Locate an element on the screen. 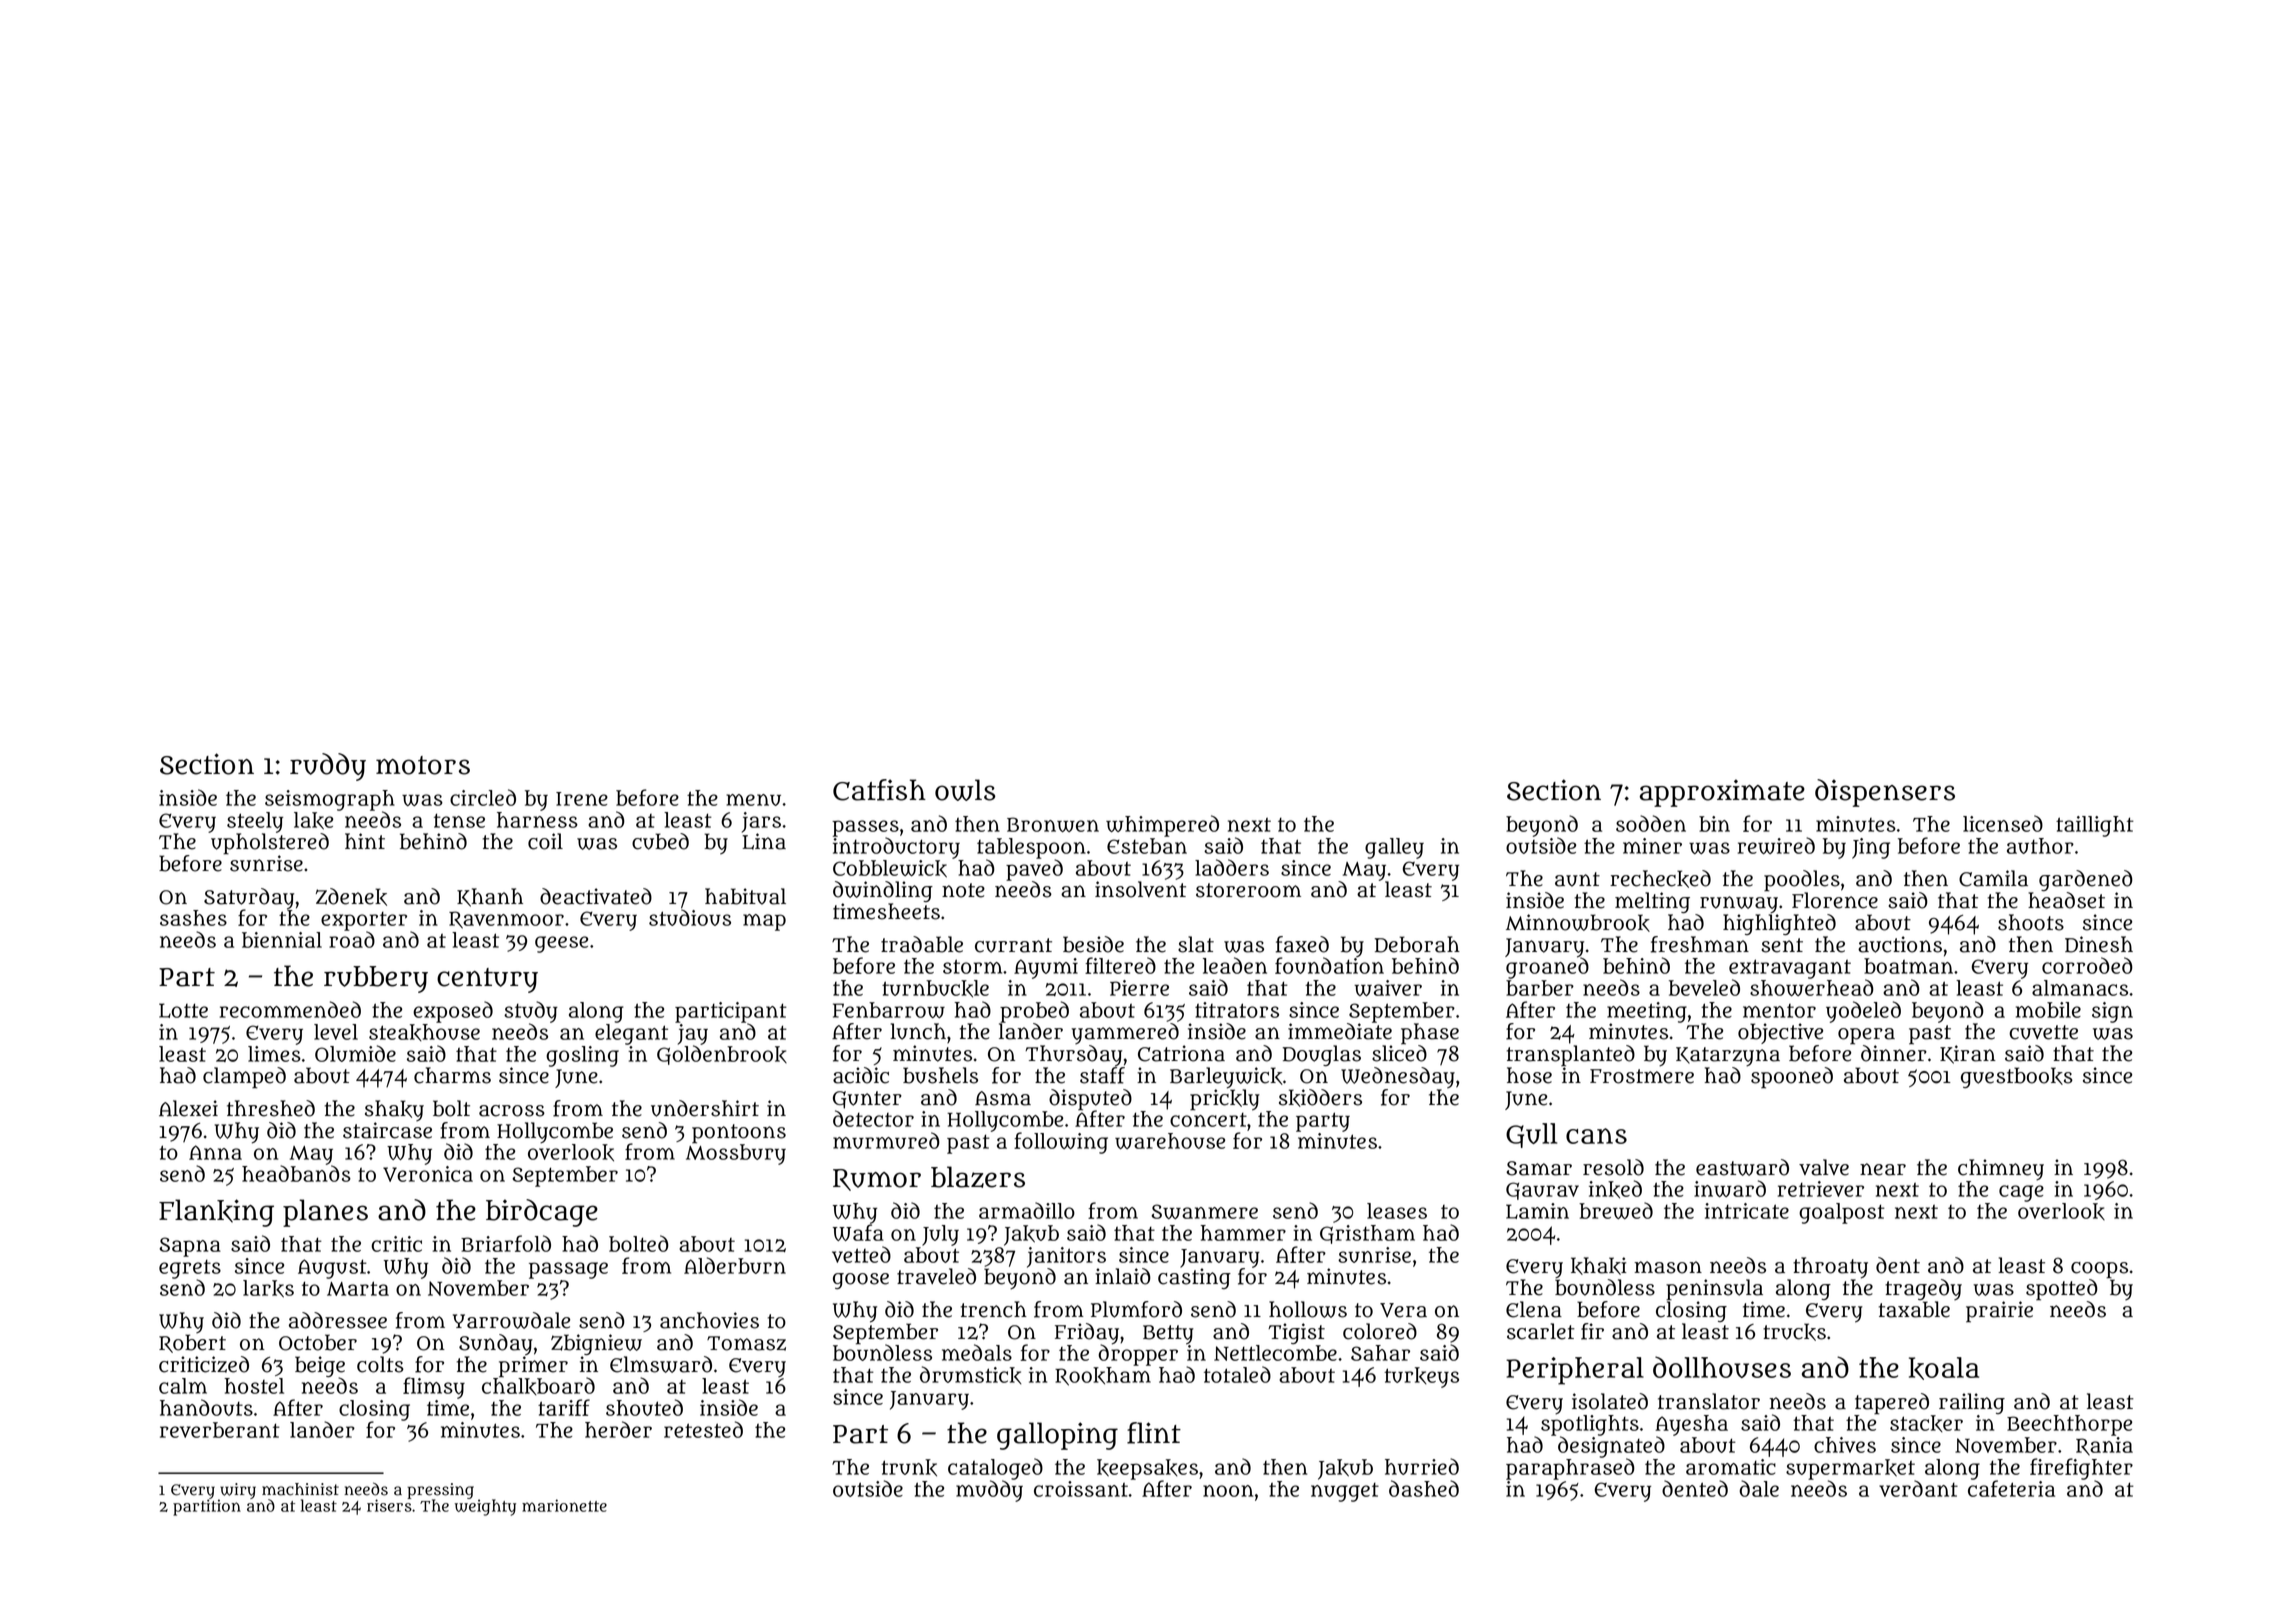  nugget is located at coordinates (1345, 1492).
